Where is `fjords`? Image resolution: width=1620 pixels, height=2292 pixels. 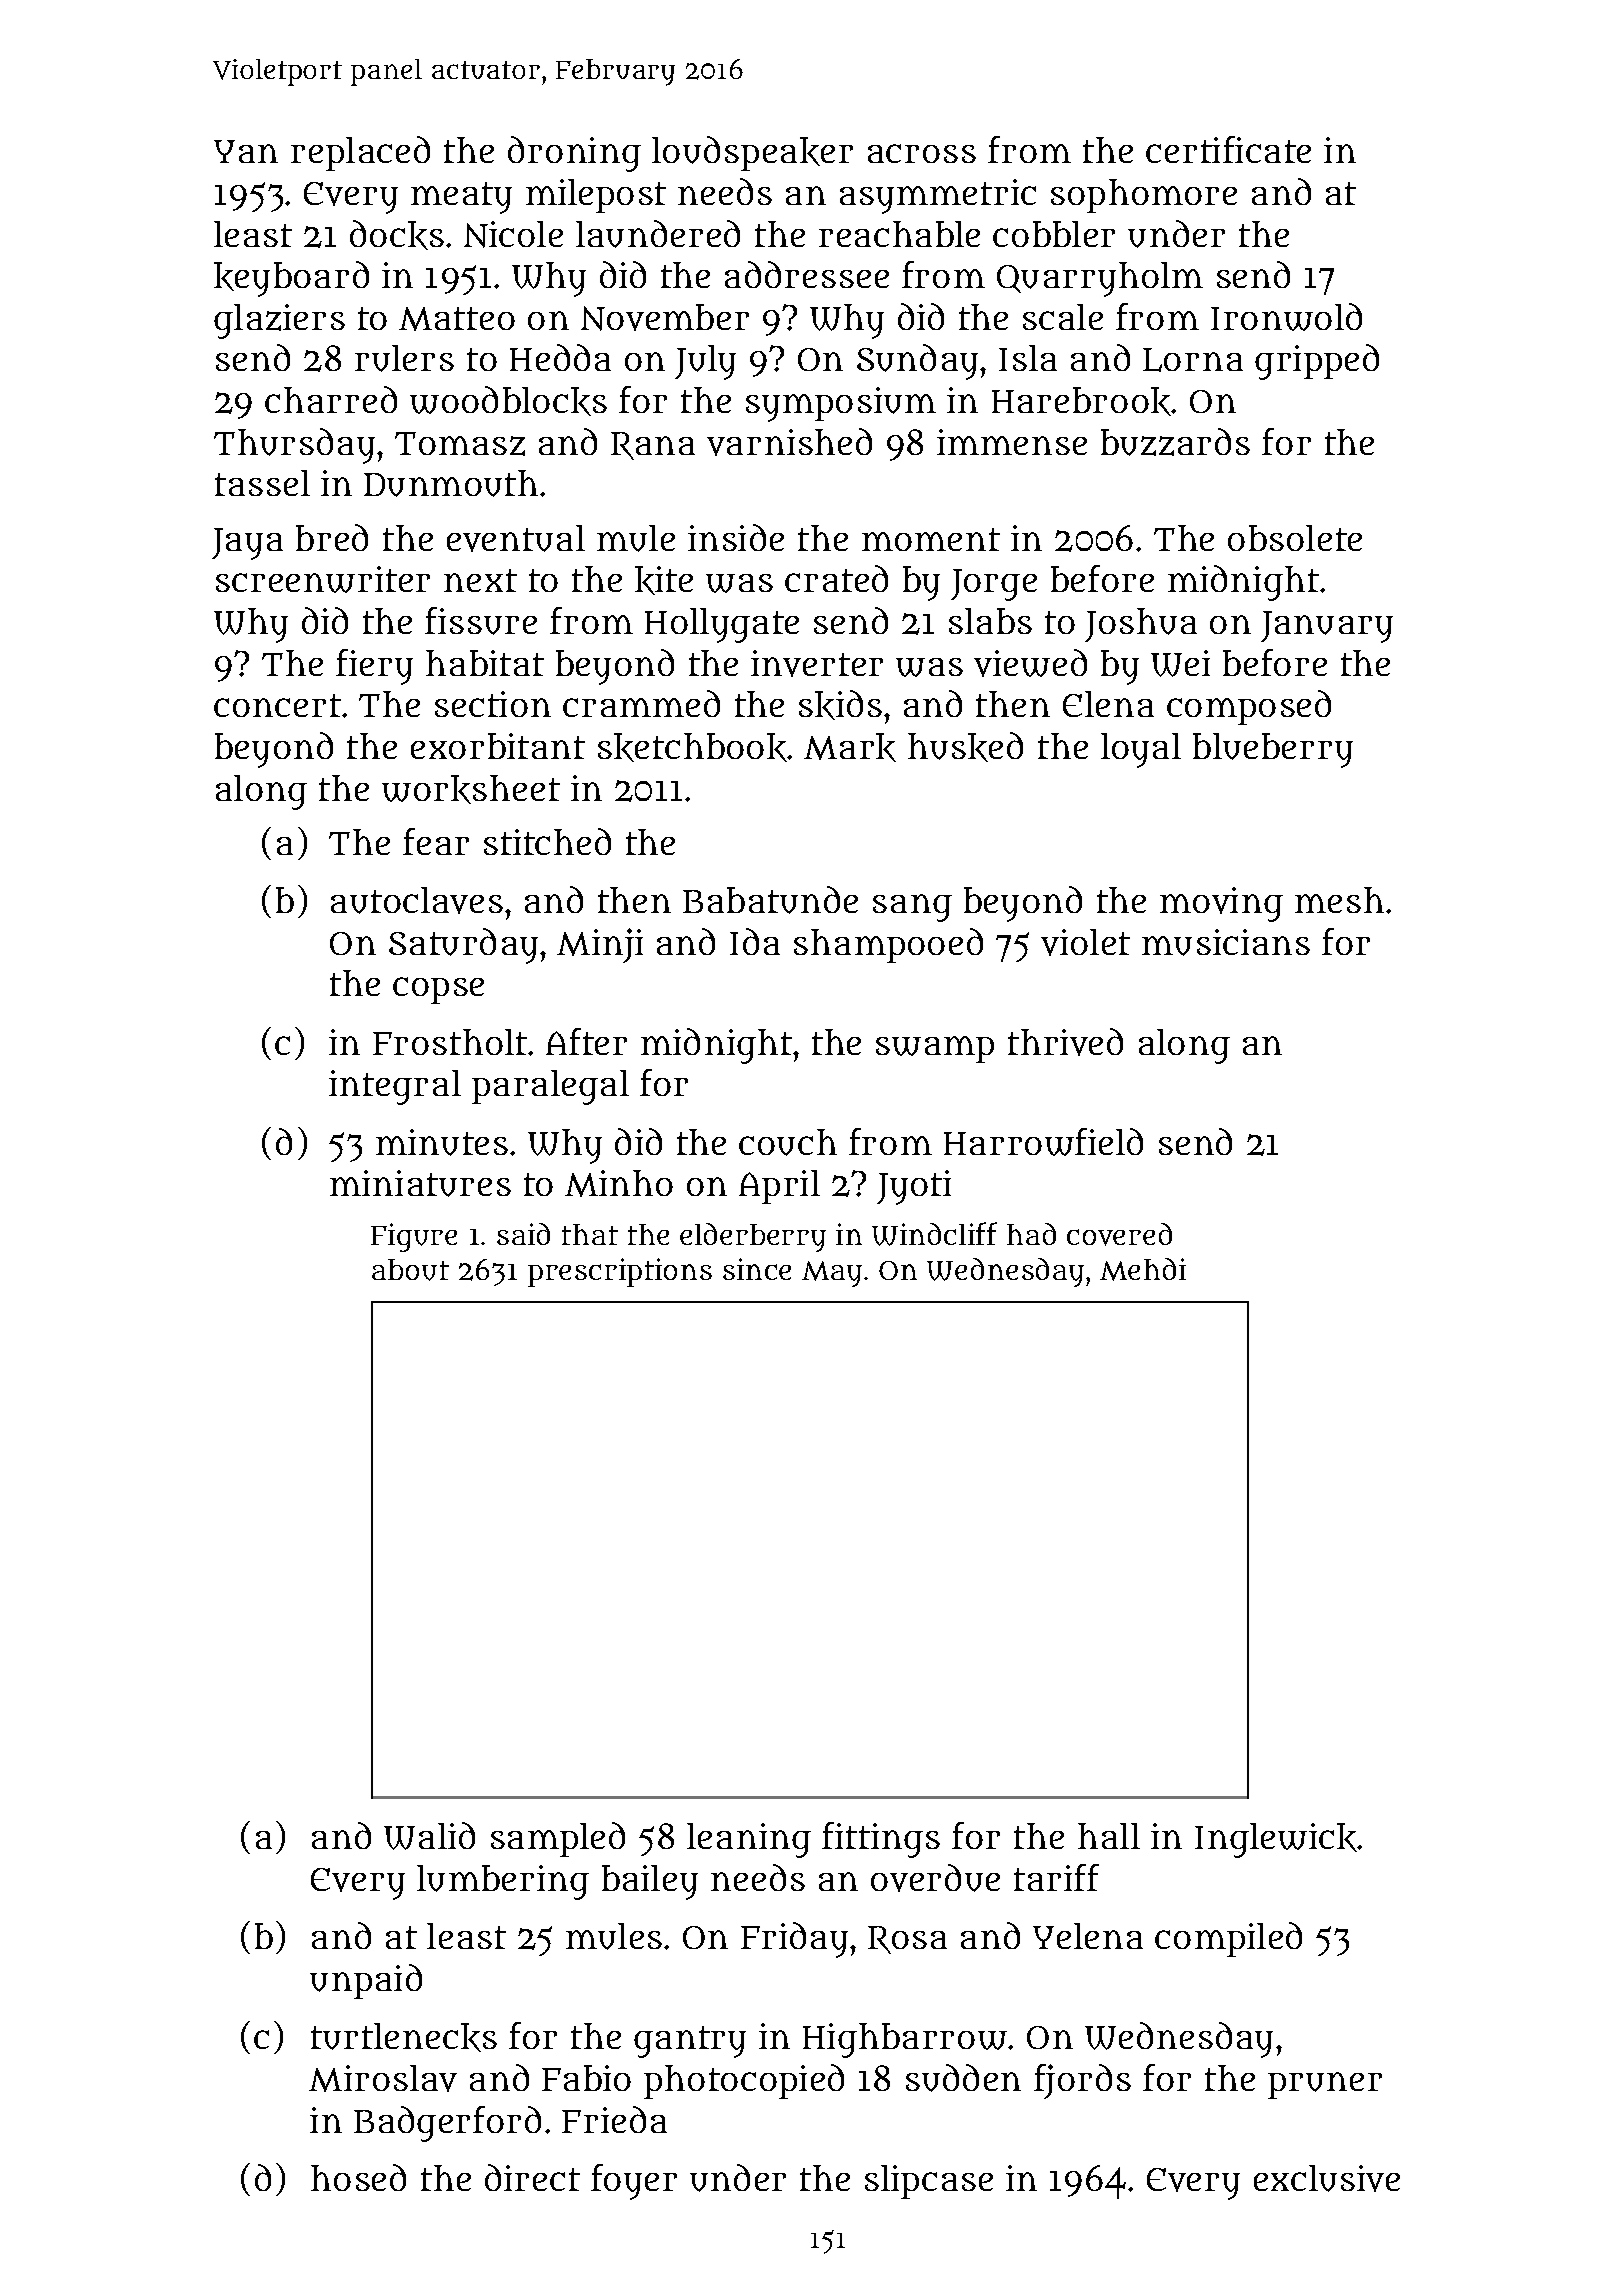 fjords is located at coordinates (1082, 2081).
